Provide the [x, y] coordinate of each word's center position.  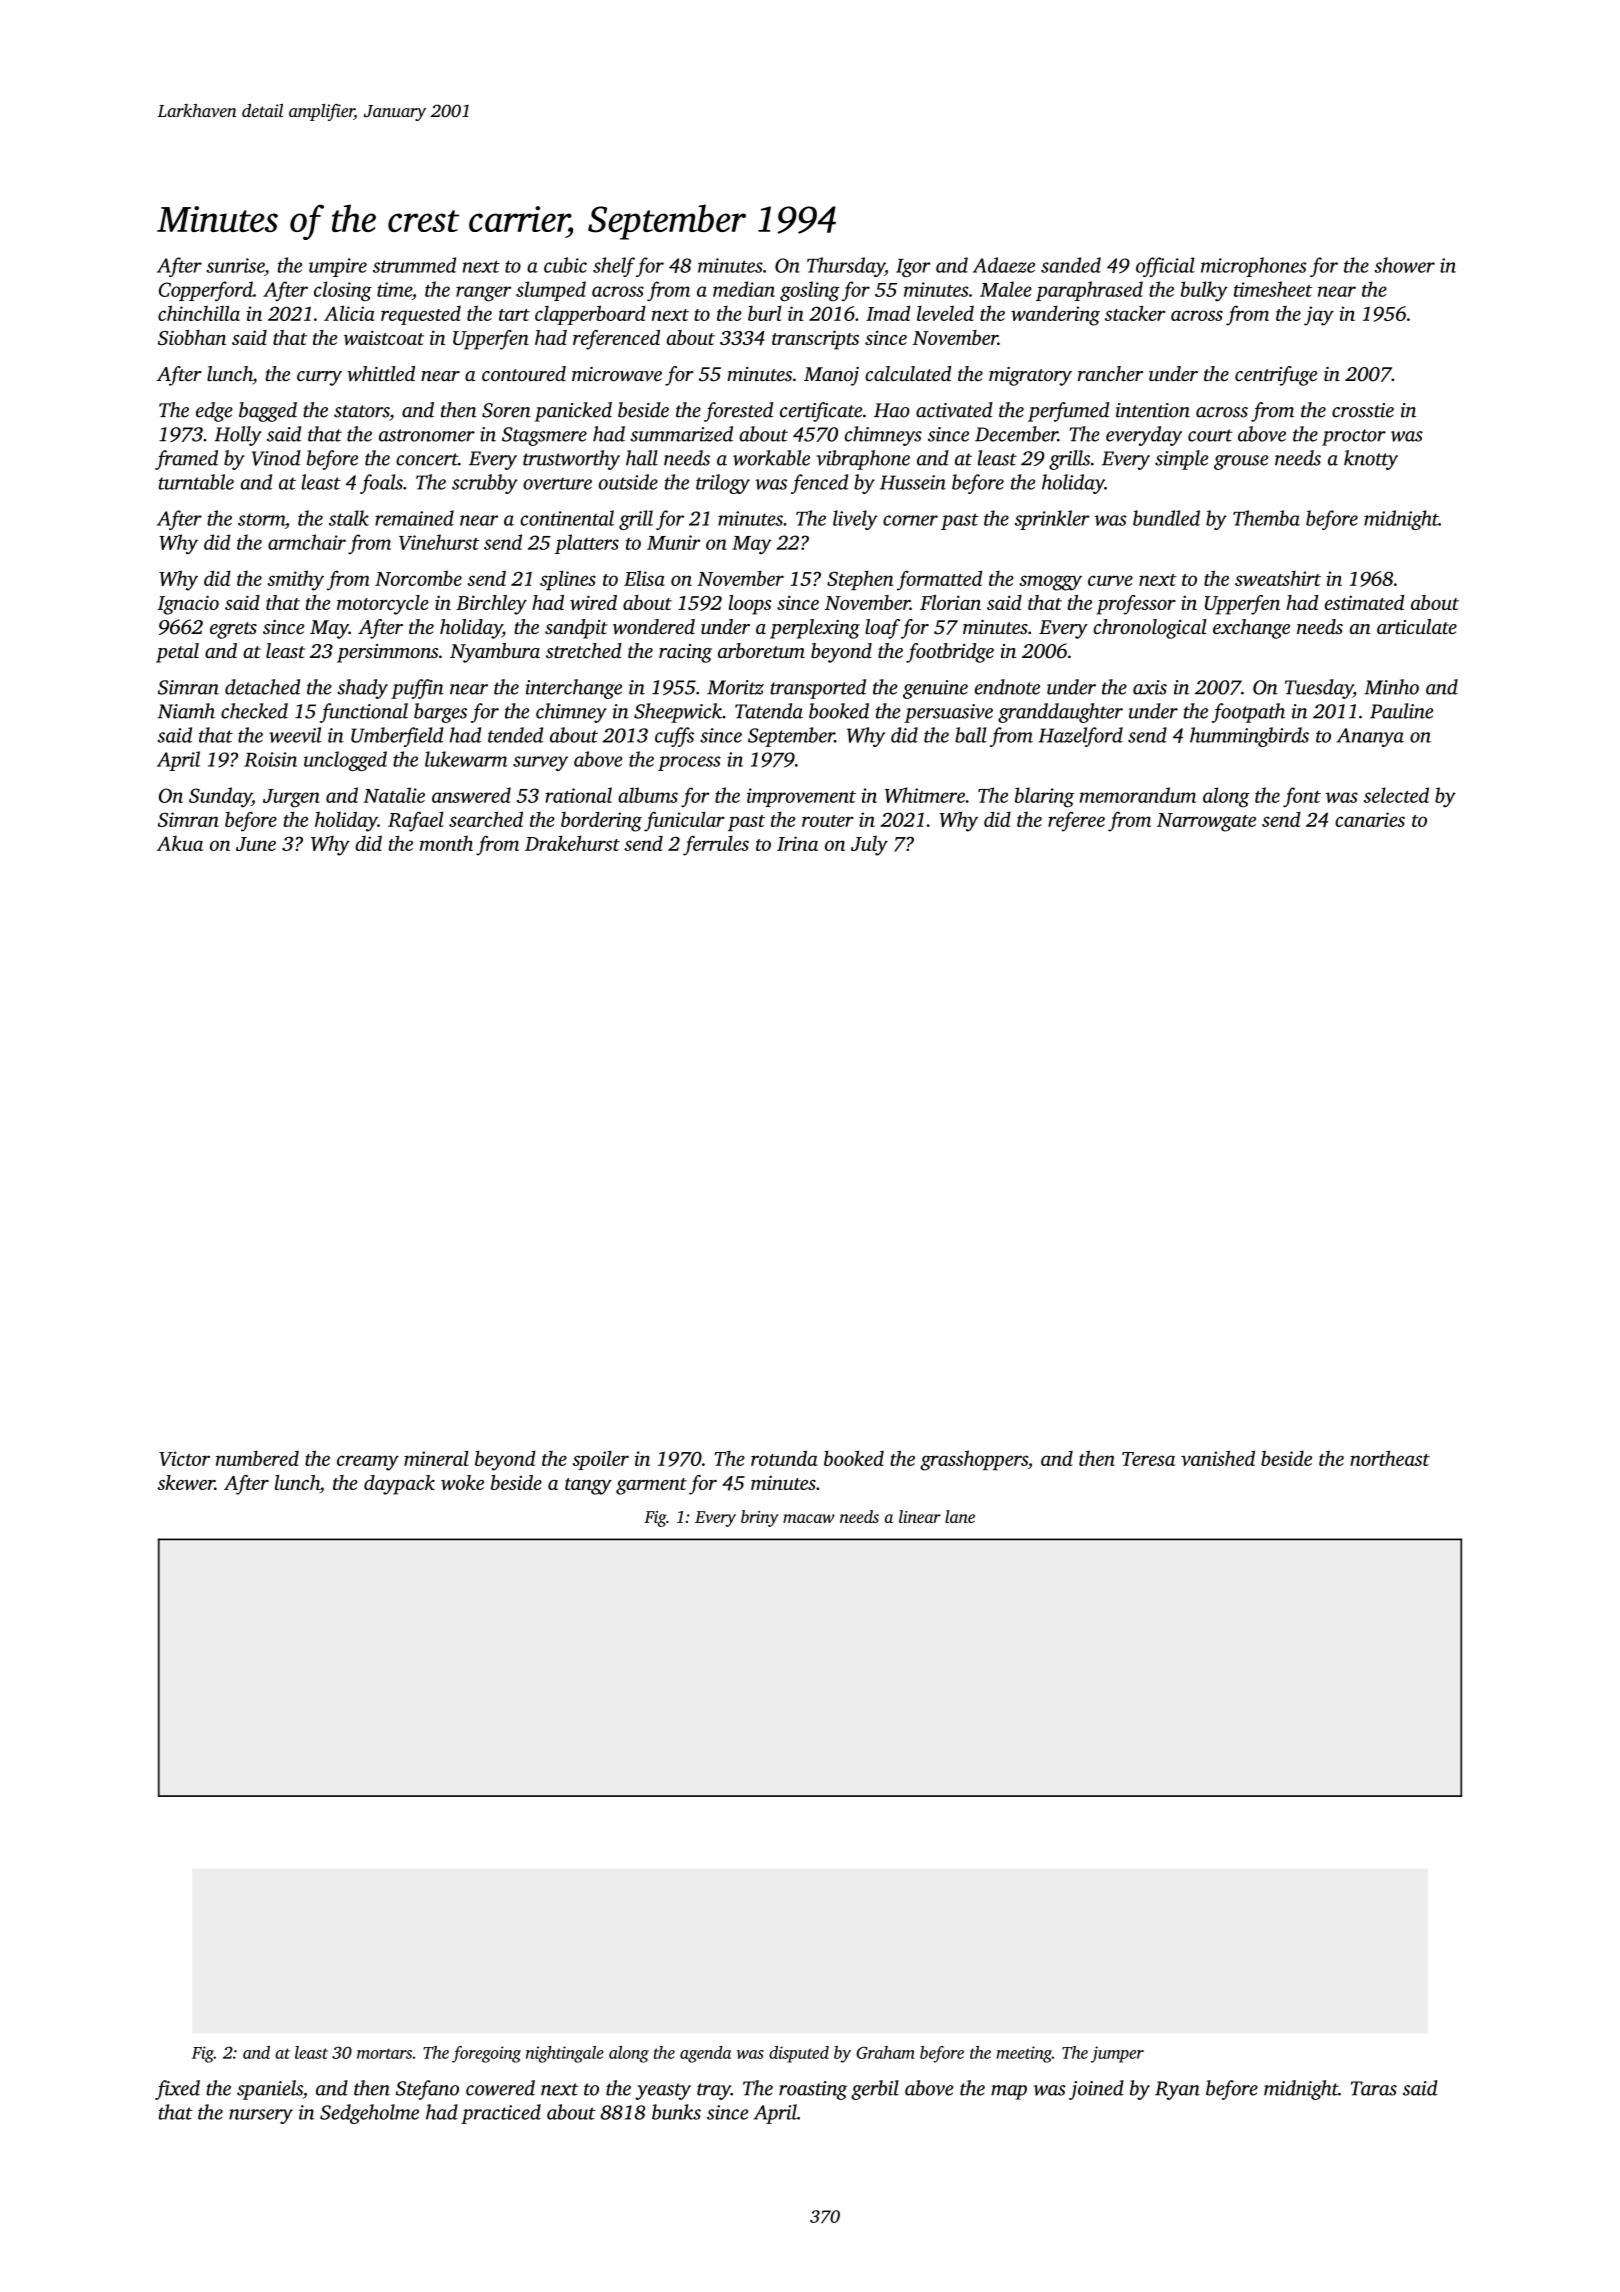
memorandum [1138, 795]
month [446, 843]
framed [186, 460]
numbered [257, 1458]
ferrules [716, 846]
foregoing [486, 2054]
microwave [617, 374]
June [256, 844]
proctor [1354, 437]
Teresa [1148, 1459]
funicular [684, 821]
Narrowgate [1206, 822]
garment [651, 1486]
